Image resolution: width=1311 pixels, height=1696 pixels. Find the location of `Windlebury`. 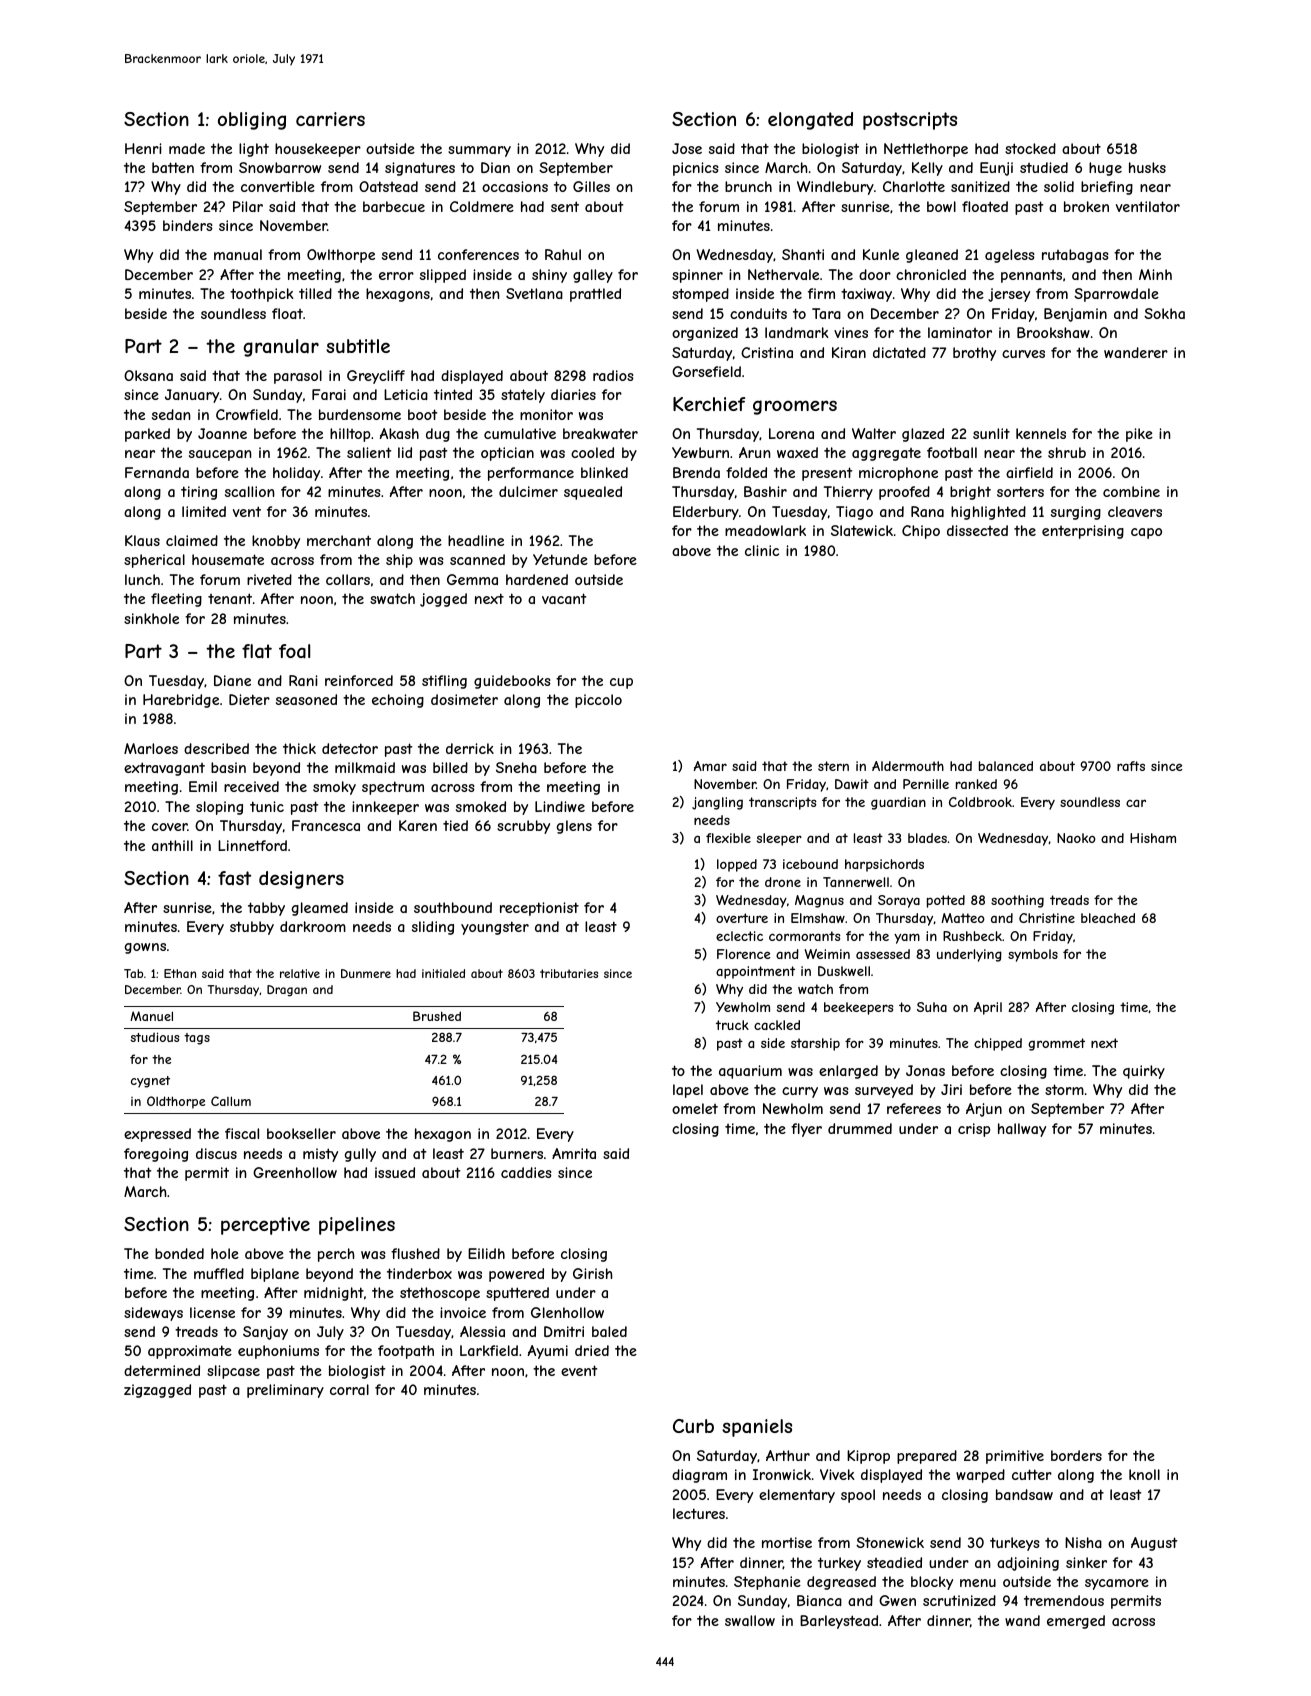

Windlebury is located at coordinates (835, 188).
